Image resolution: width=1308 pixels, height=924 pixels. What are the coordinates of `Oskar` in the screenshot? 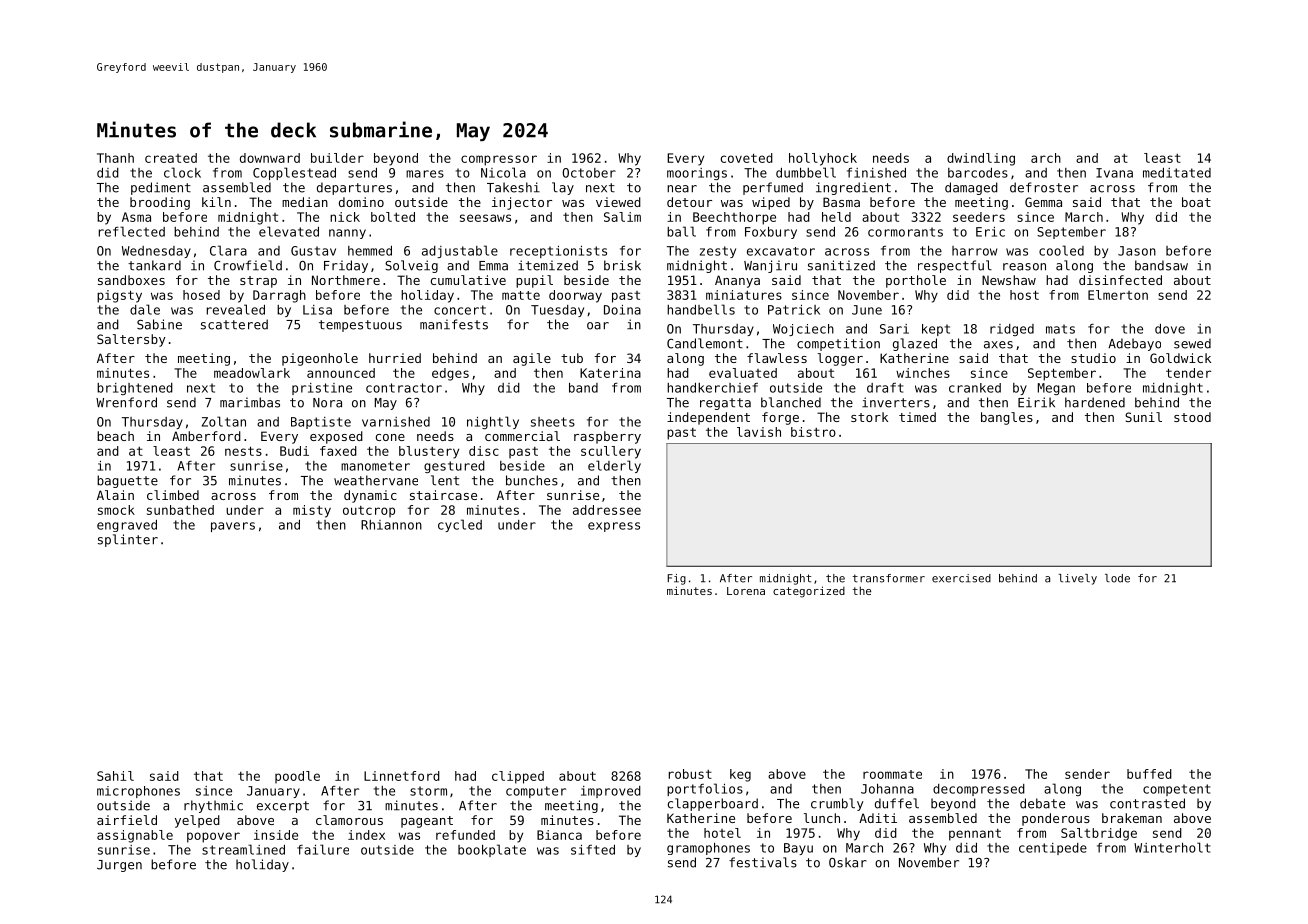 It's located at (848, 862).
